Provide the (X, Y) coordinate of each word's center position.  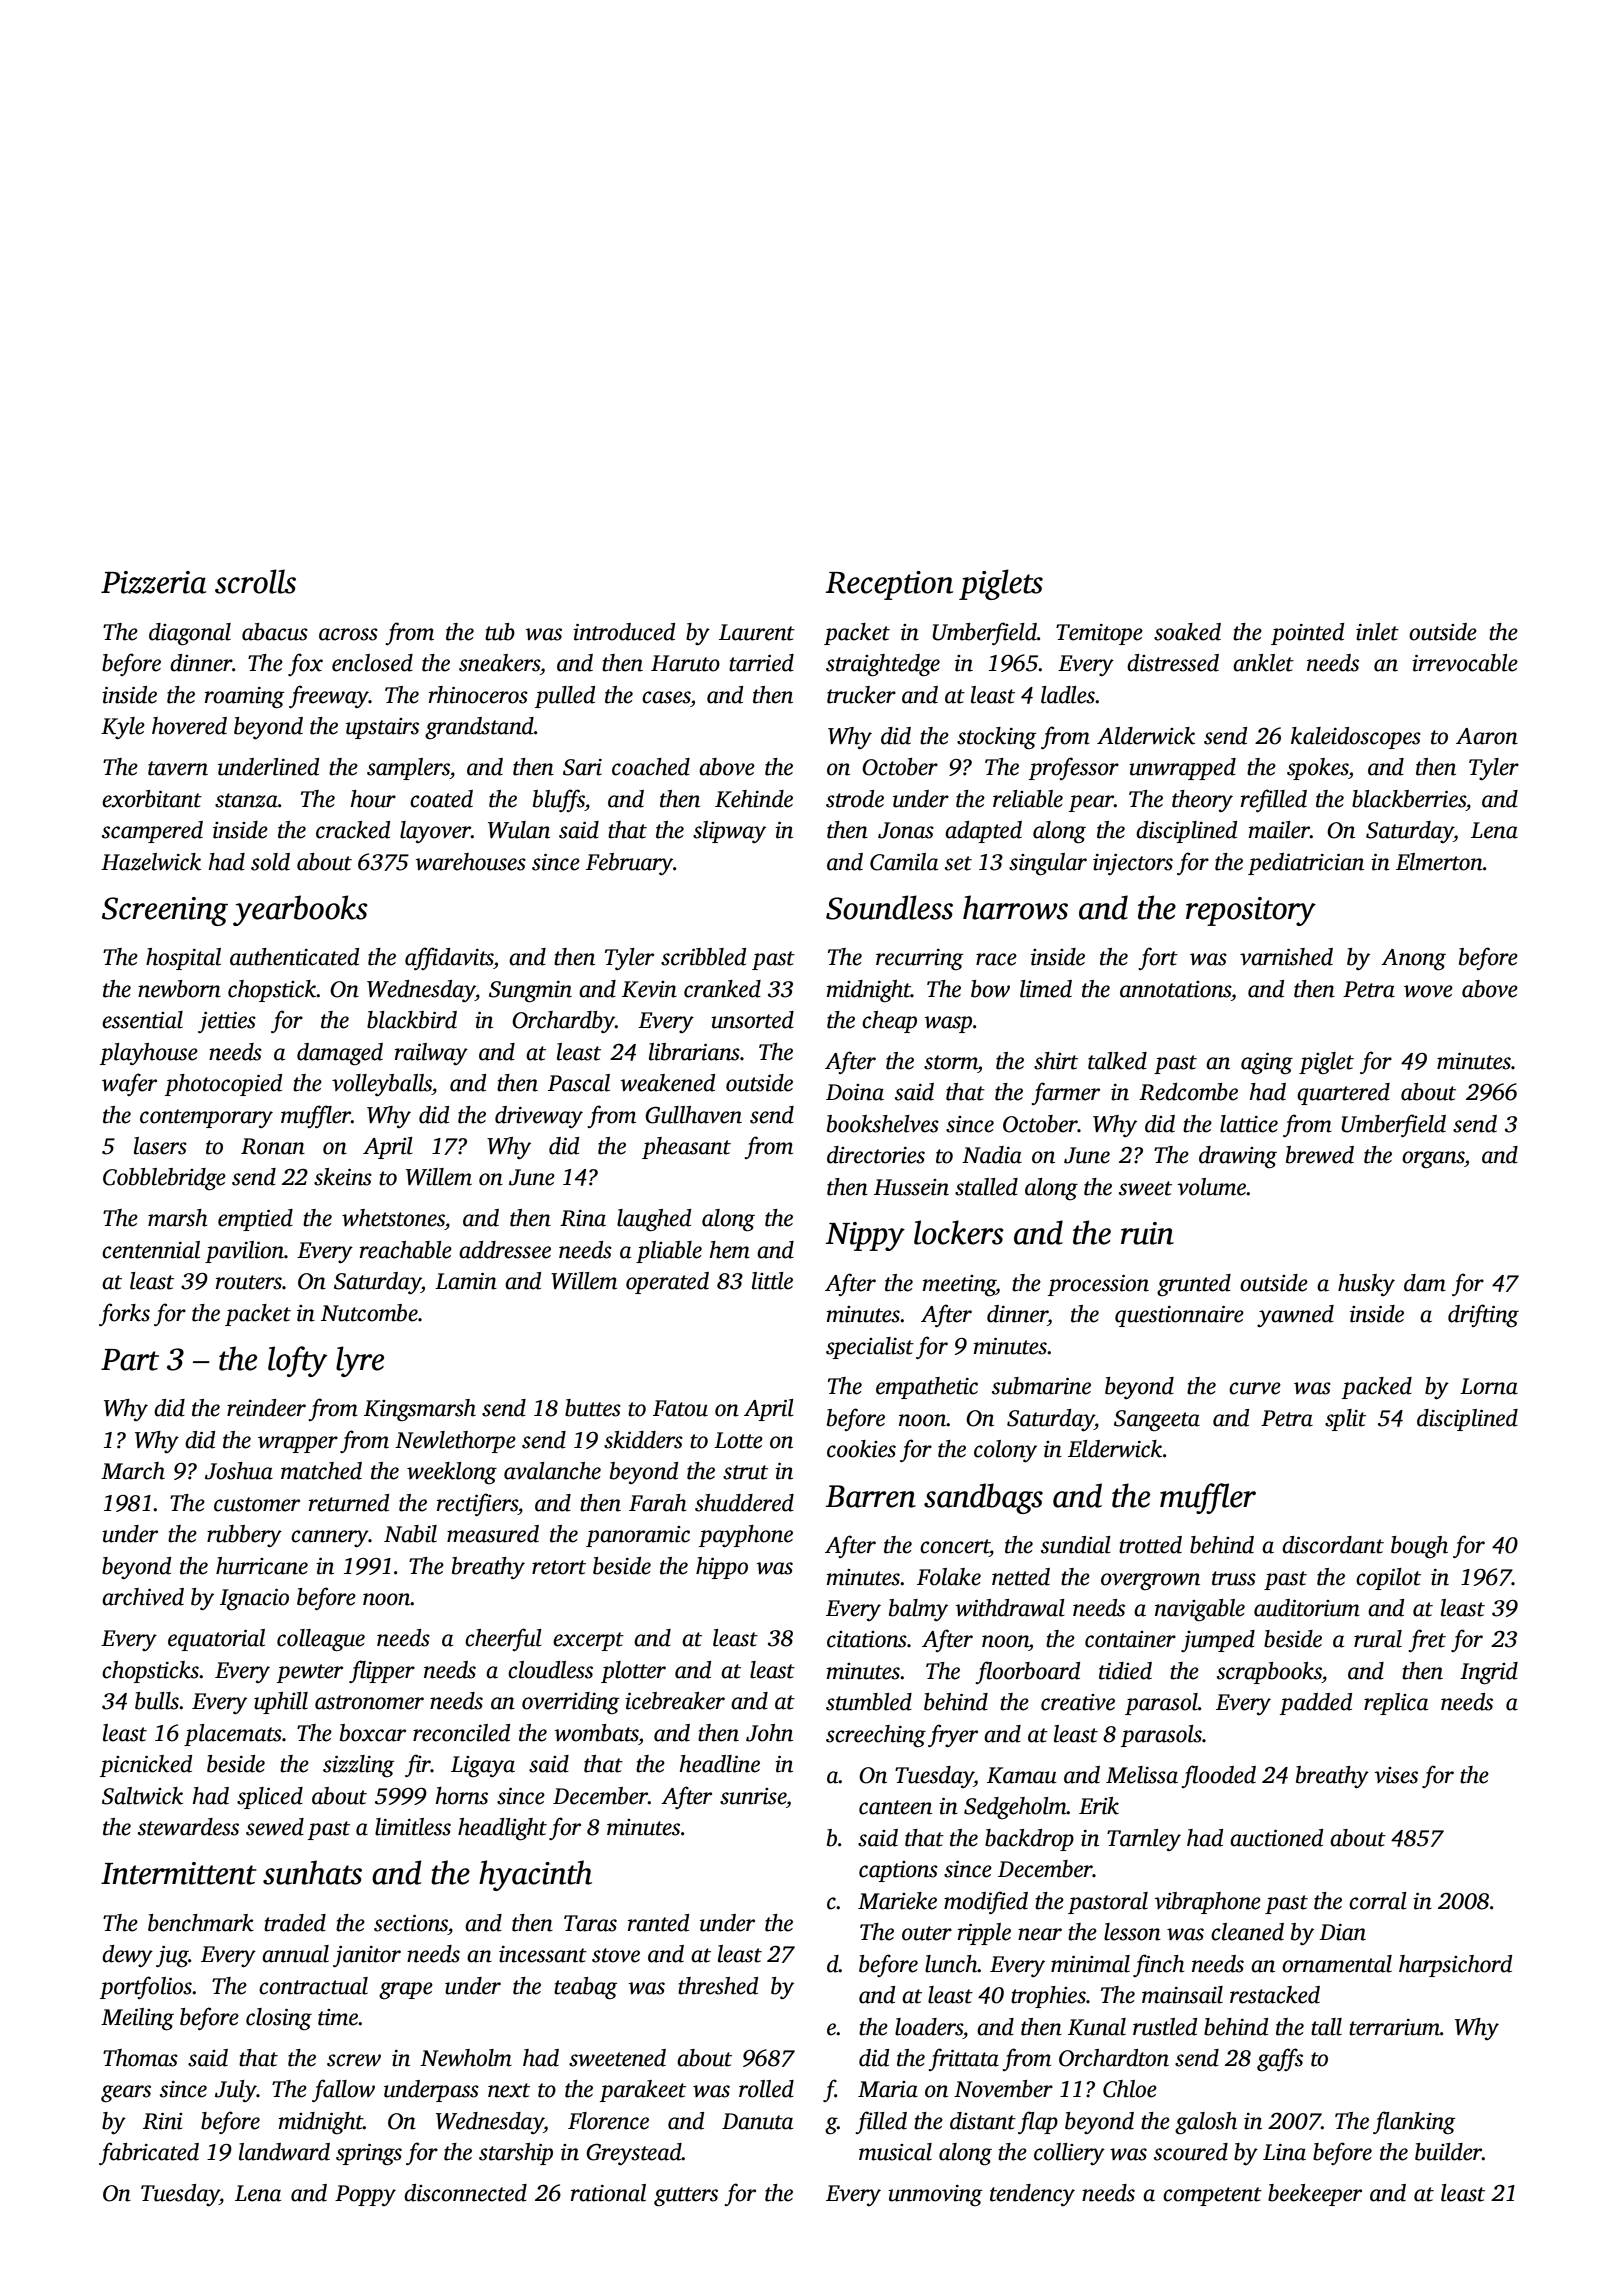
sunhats (312, 1872)
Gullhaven (693, 1115)
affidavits (449, 958)
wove (1428, 991)
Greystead (634, 2154)
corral (1378, 1901)
